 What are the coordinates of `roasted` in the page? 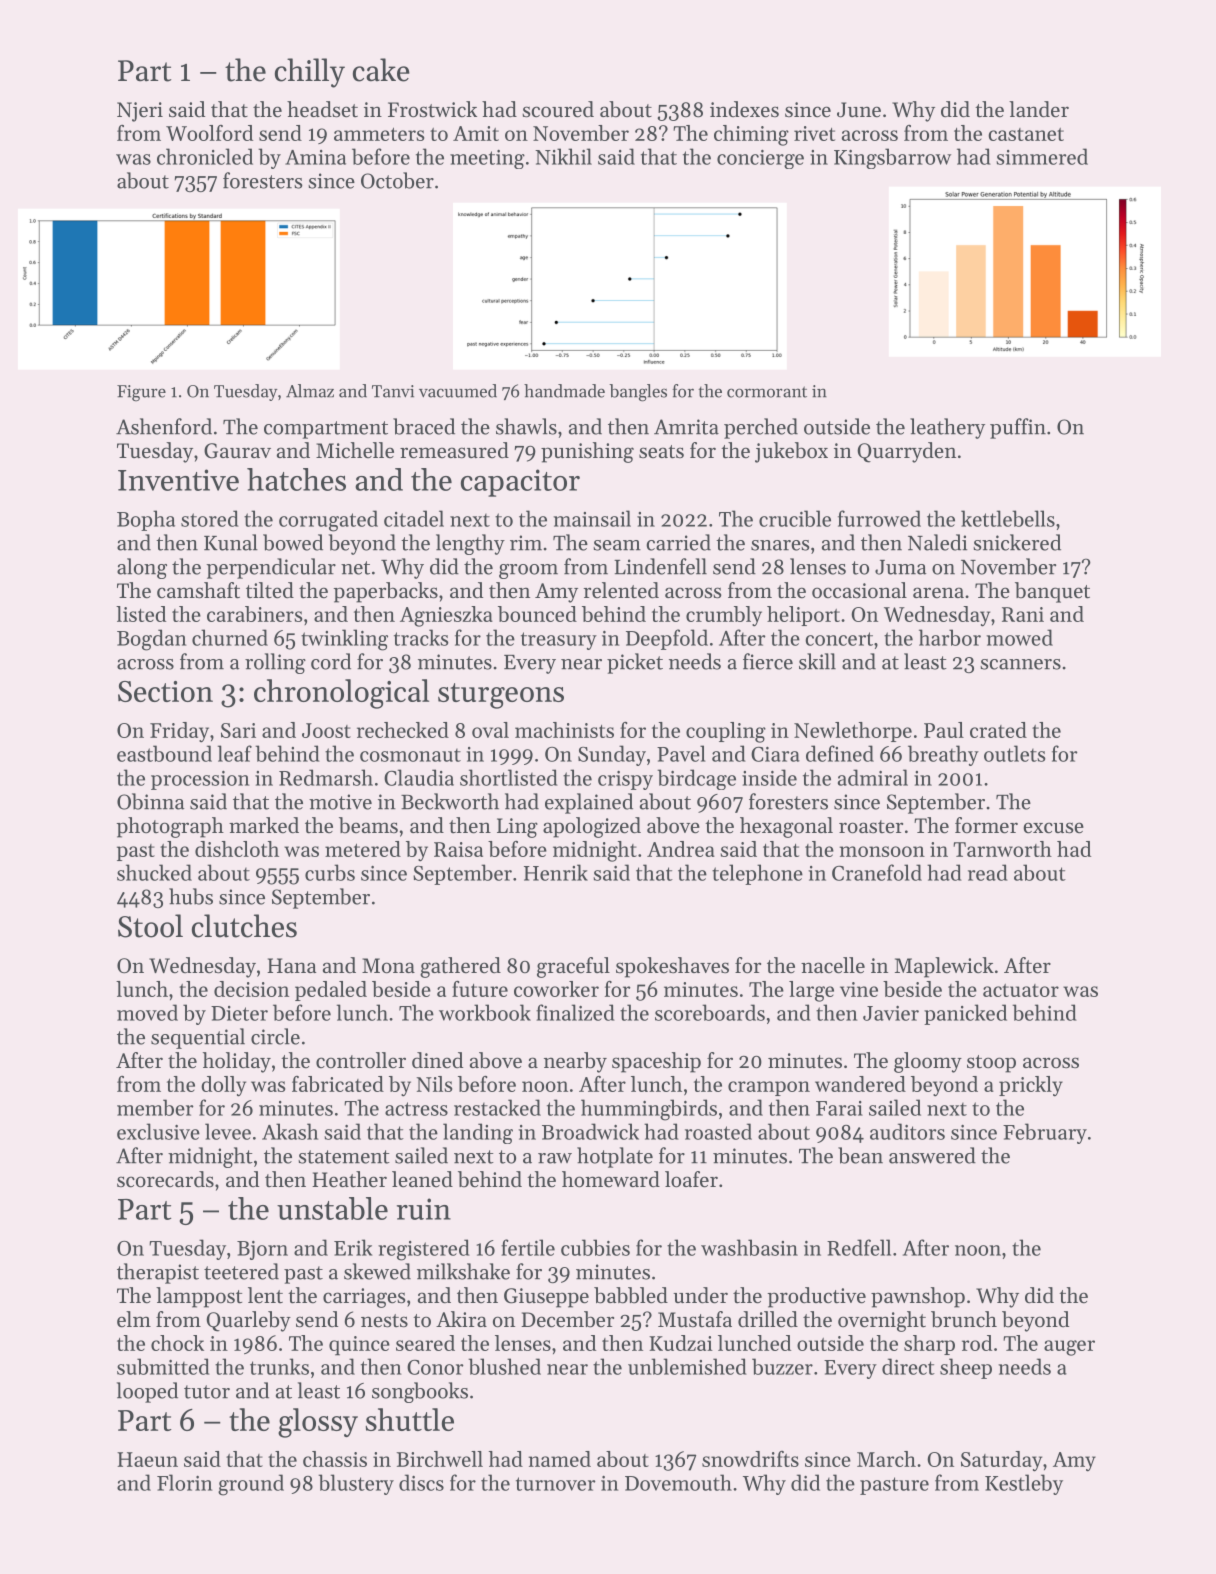 It's located at (718, 1131).
